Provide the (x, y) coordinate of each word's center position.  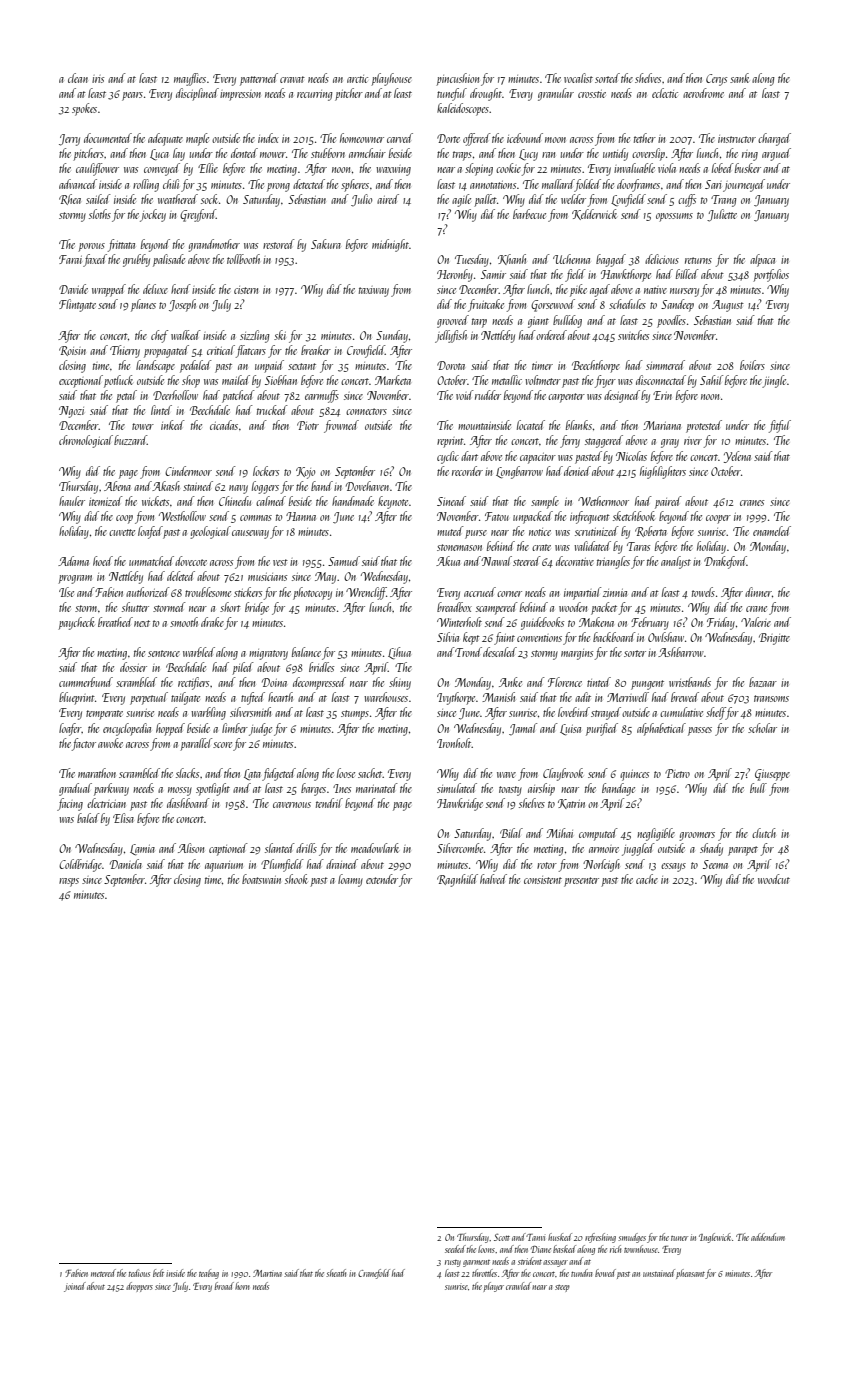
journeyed (744, 185)
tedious (139, 1273)
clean (78, 78)
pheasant (690, 1274)
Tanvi (536, 1237)
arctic (357, 79)
